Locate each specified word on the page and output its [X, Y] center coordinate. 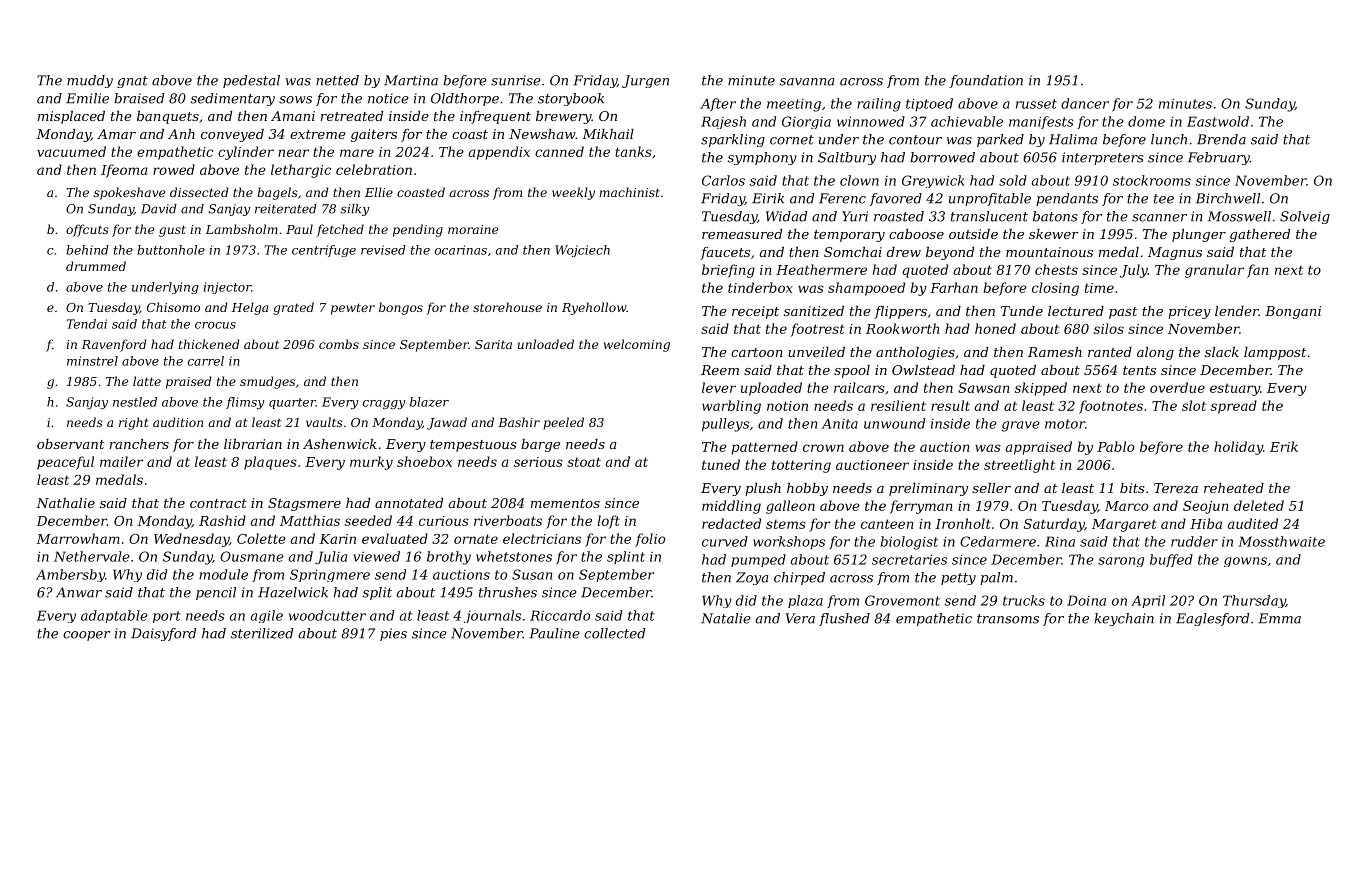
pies [393, 634]
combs [339, 344]
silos [1109, 328]
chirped [799, 578]
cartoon [757, 352]
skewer [1053, 234]
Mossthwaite [1281, 541]
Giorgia [806, 122]
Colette [261, 538]
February [1219, 158]
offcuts [87, 230]
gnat [132, 82]
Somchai [853, 252]
